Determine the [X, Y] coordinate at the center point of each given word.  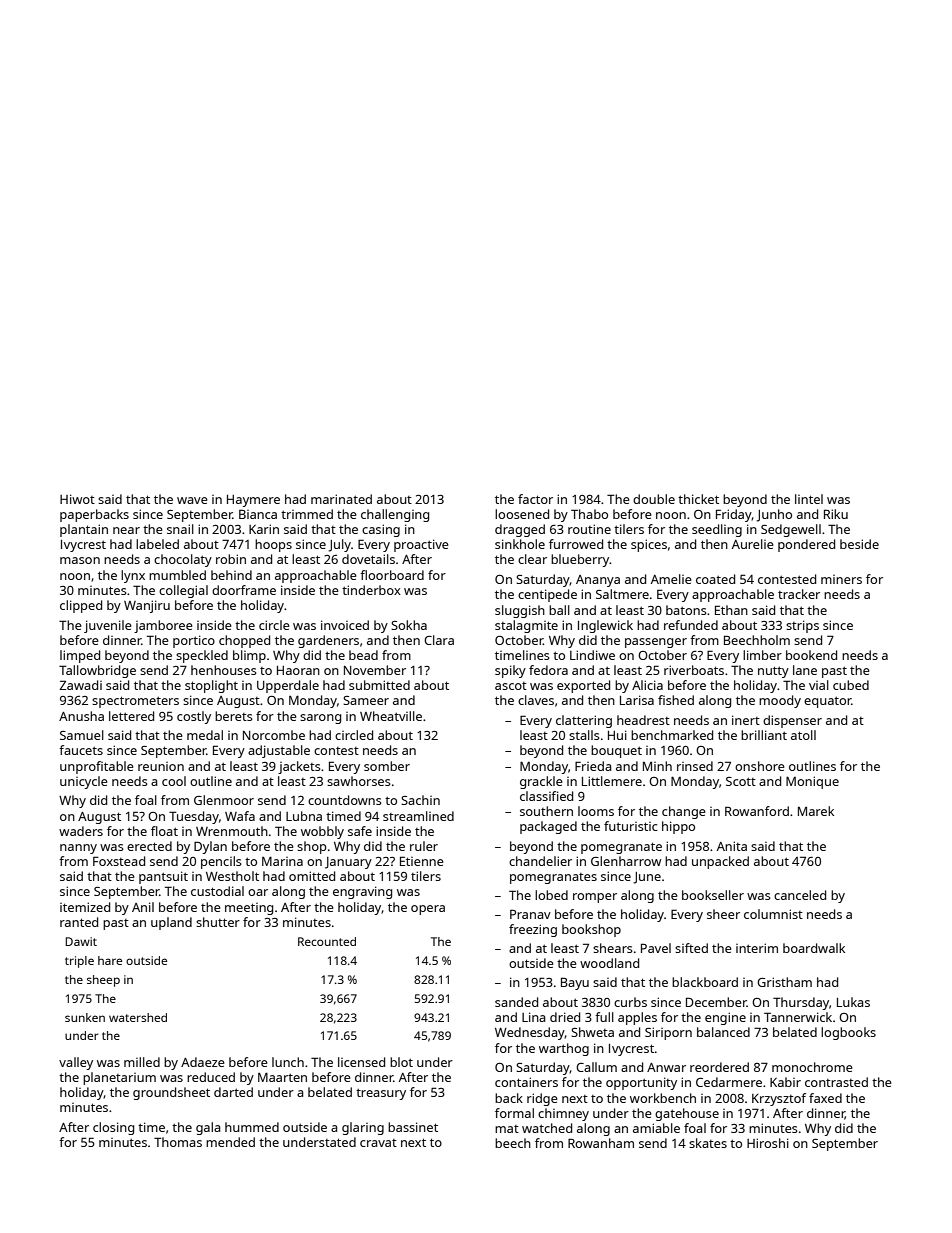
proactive [421, 545]
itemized [85, 907]
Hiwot [77, 499]
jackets [299, 767]
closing [113, 1128]
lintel [809, 499]
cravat [378, 1143]
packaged [548, 827]
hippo [678, 827]
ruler [424, 846]
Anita [732, 846]
